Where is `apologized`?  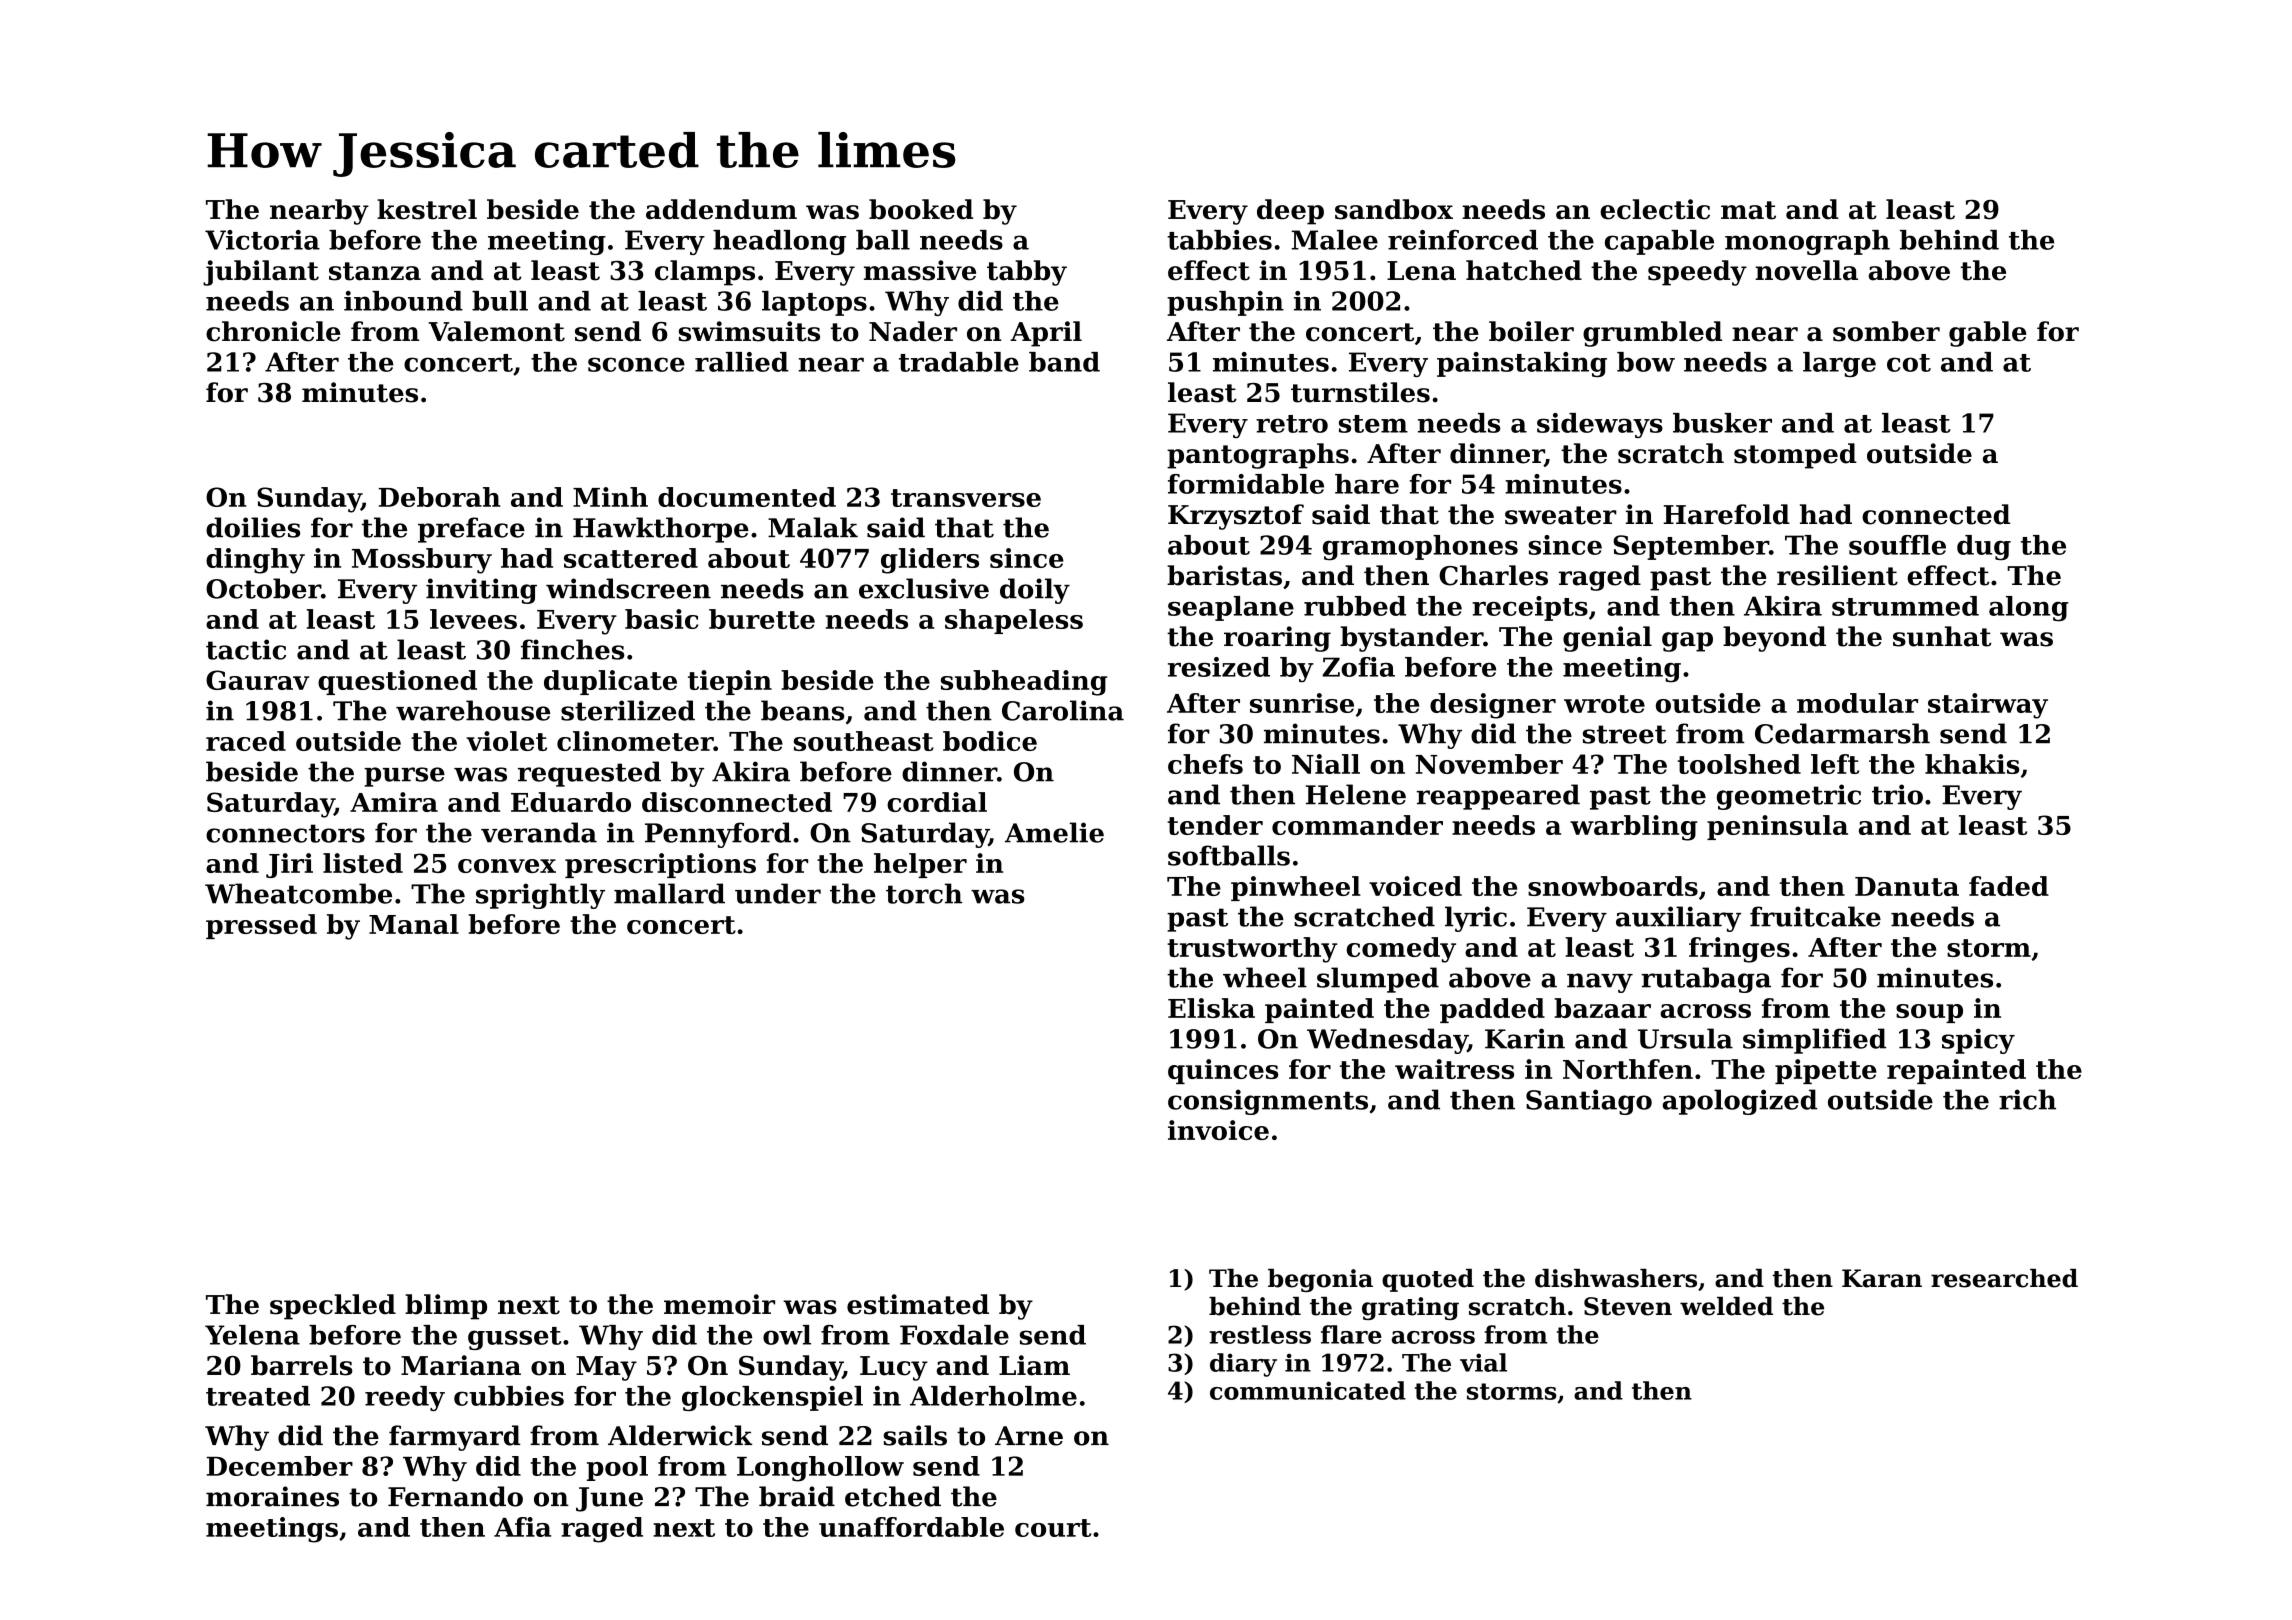
apologized is located at coordinates (1739, 1102).
